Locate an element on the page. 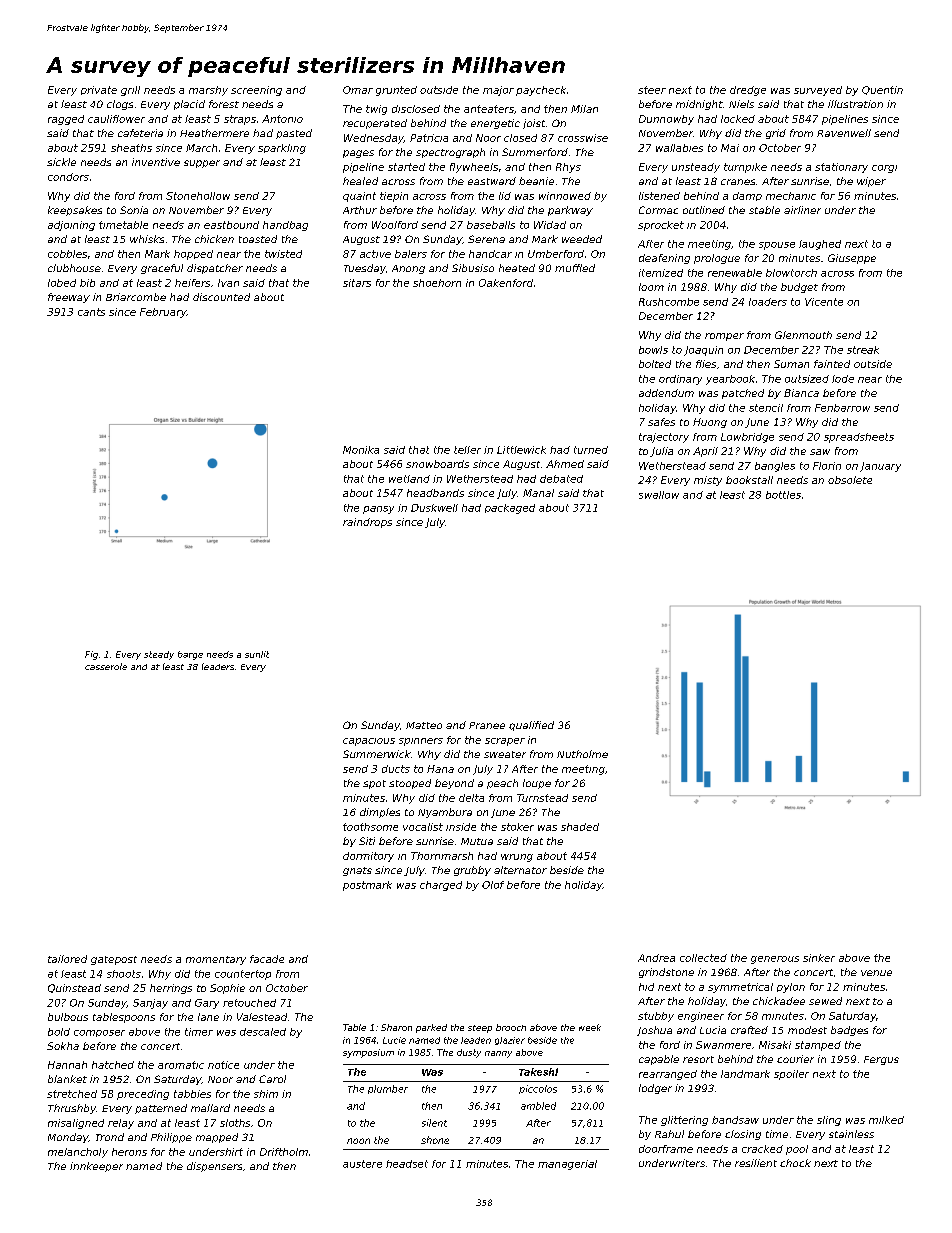  Giuseppe is located at coordinates (852, 259).
